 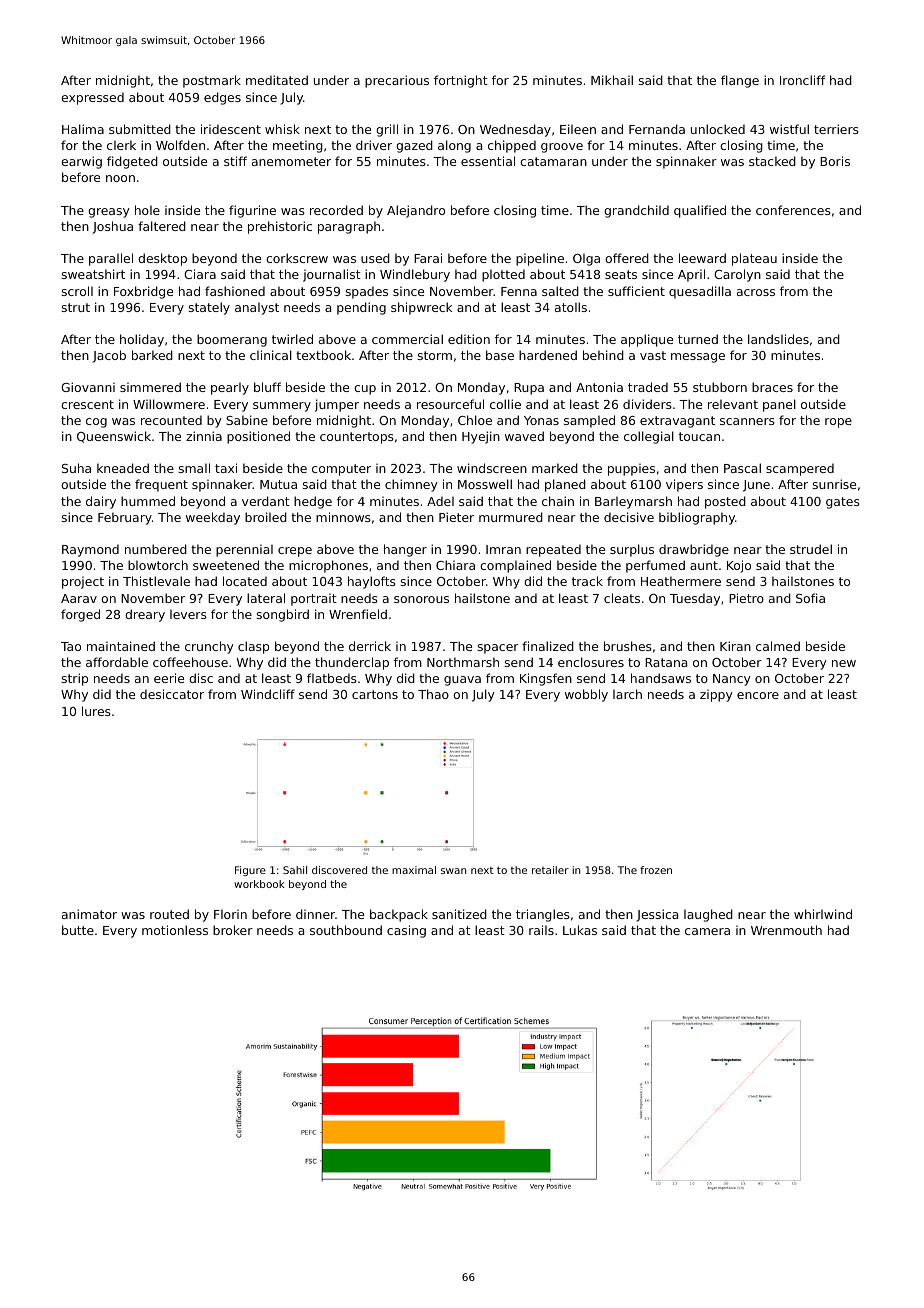 I want to click on repeated, so click(x=553, y=550).
